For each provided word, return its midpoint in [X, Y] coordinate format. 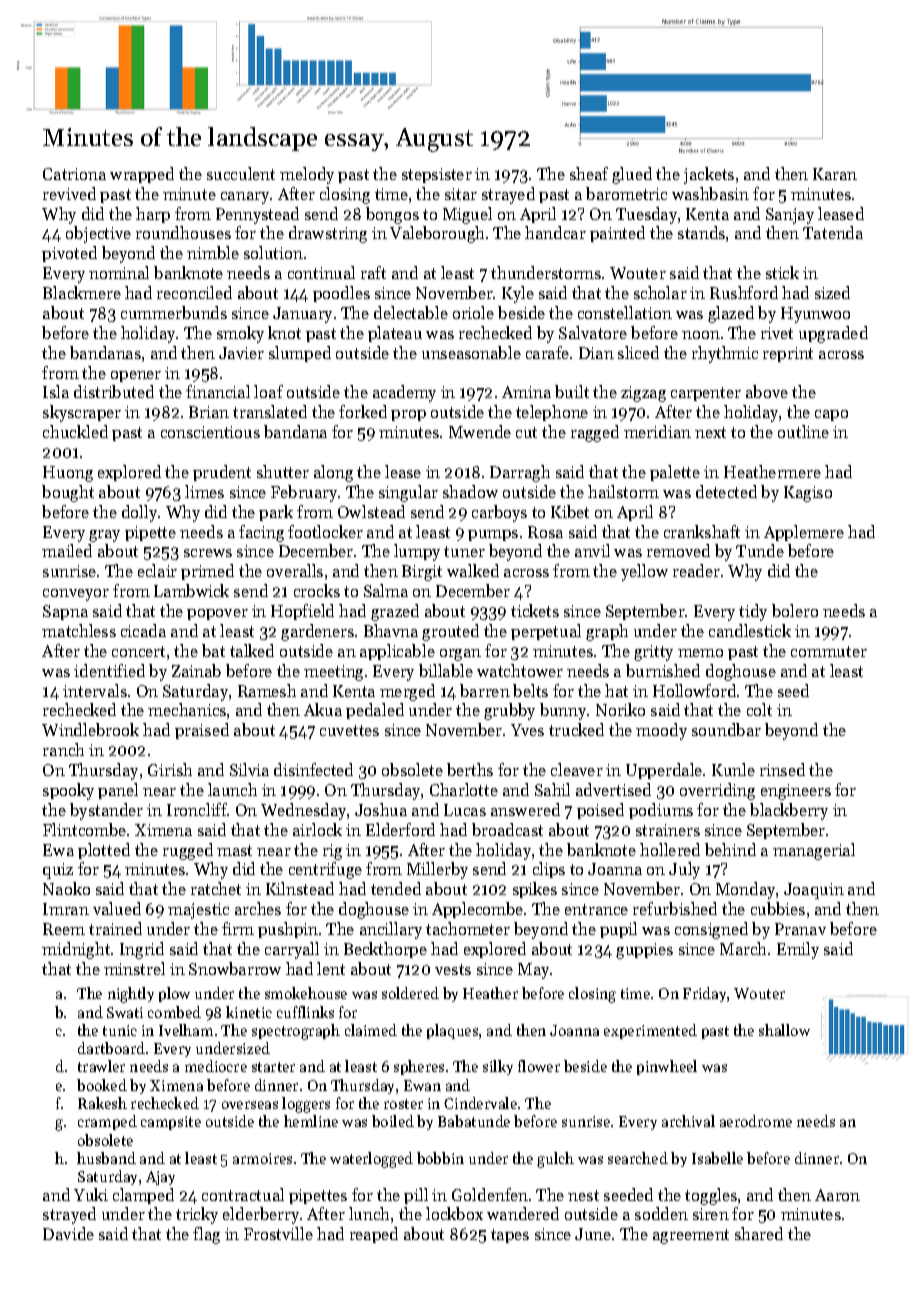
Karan [835, 174]
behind [730, 849]
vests [453, 969]
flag [206, 1235]
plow [174, 994]
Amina [526, 392]
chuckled [75, 431]
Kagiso [808, 494]
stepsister [437, 175]
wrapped [142, 175]
